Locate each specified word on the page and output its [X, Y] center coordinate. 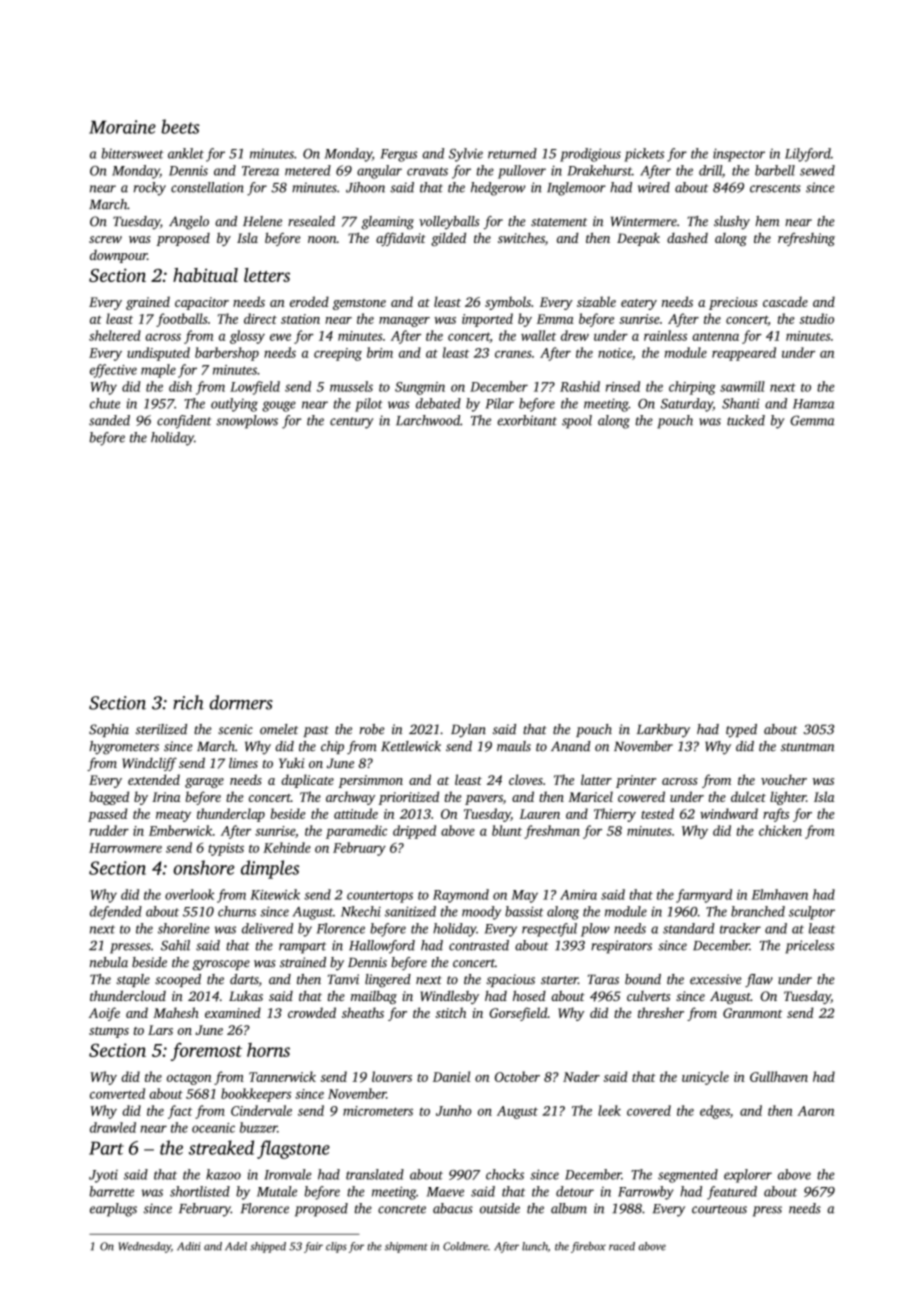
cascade [785, 301]
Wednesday [144, 1247]
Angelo [189, 223]
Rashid [580, 386]
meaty [173, 816]
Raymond [461, 896]
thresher [661, 1012]
